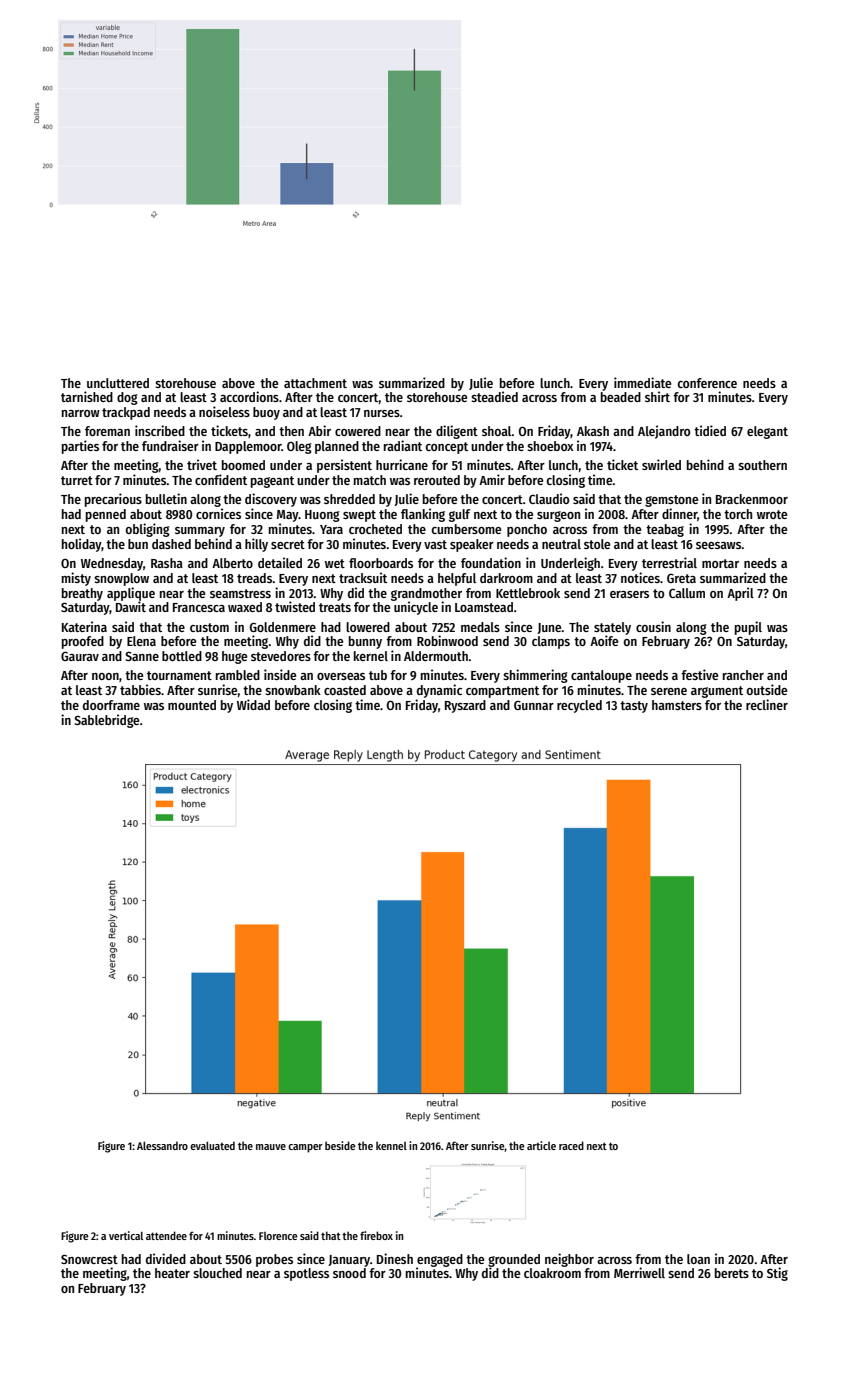 Image resolution: width=849 pixels, height=1400 pixels. I want to click on article, so click(541, 1145).
